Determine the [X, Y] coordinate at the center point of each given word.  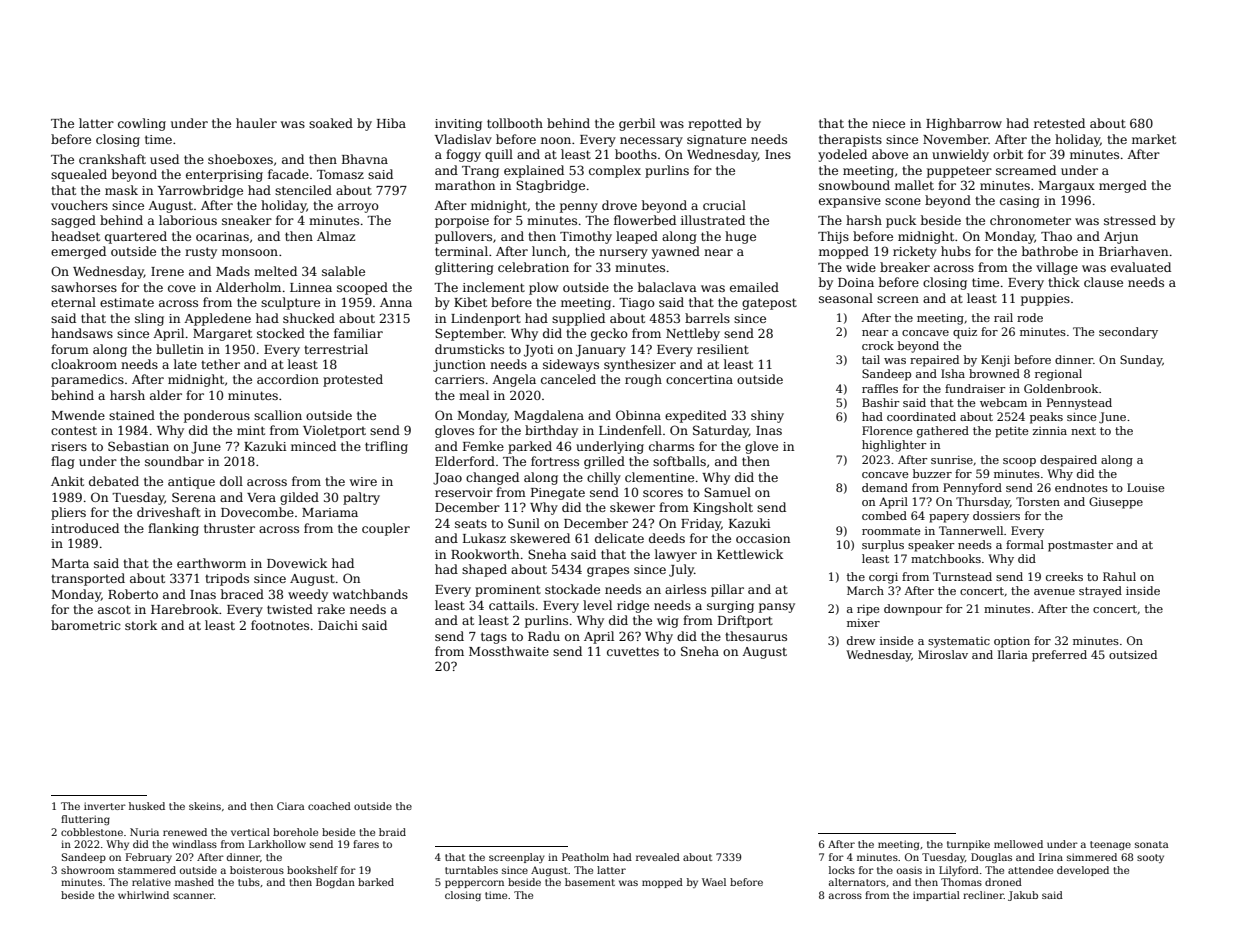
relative [151, 882]
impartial [936, 896]
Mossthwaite [509, 651]
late [185, 364]
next [1083, 431]
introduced [85, 528]
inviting [458, 125]
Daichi [338, 625]
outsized [1133, 654]
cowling [142, 124]
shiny [767, 416]
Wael [714, 882]
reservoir [464, 492]
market [1154, 139]
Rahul [1119, 576]
